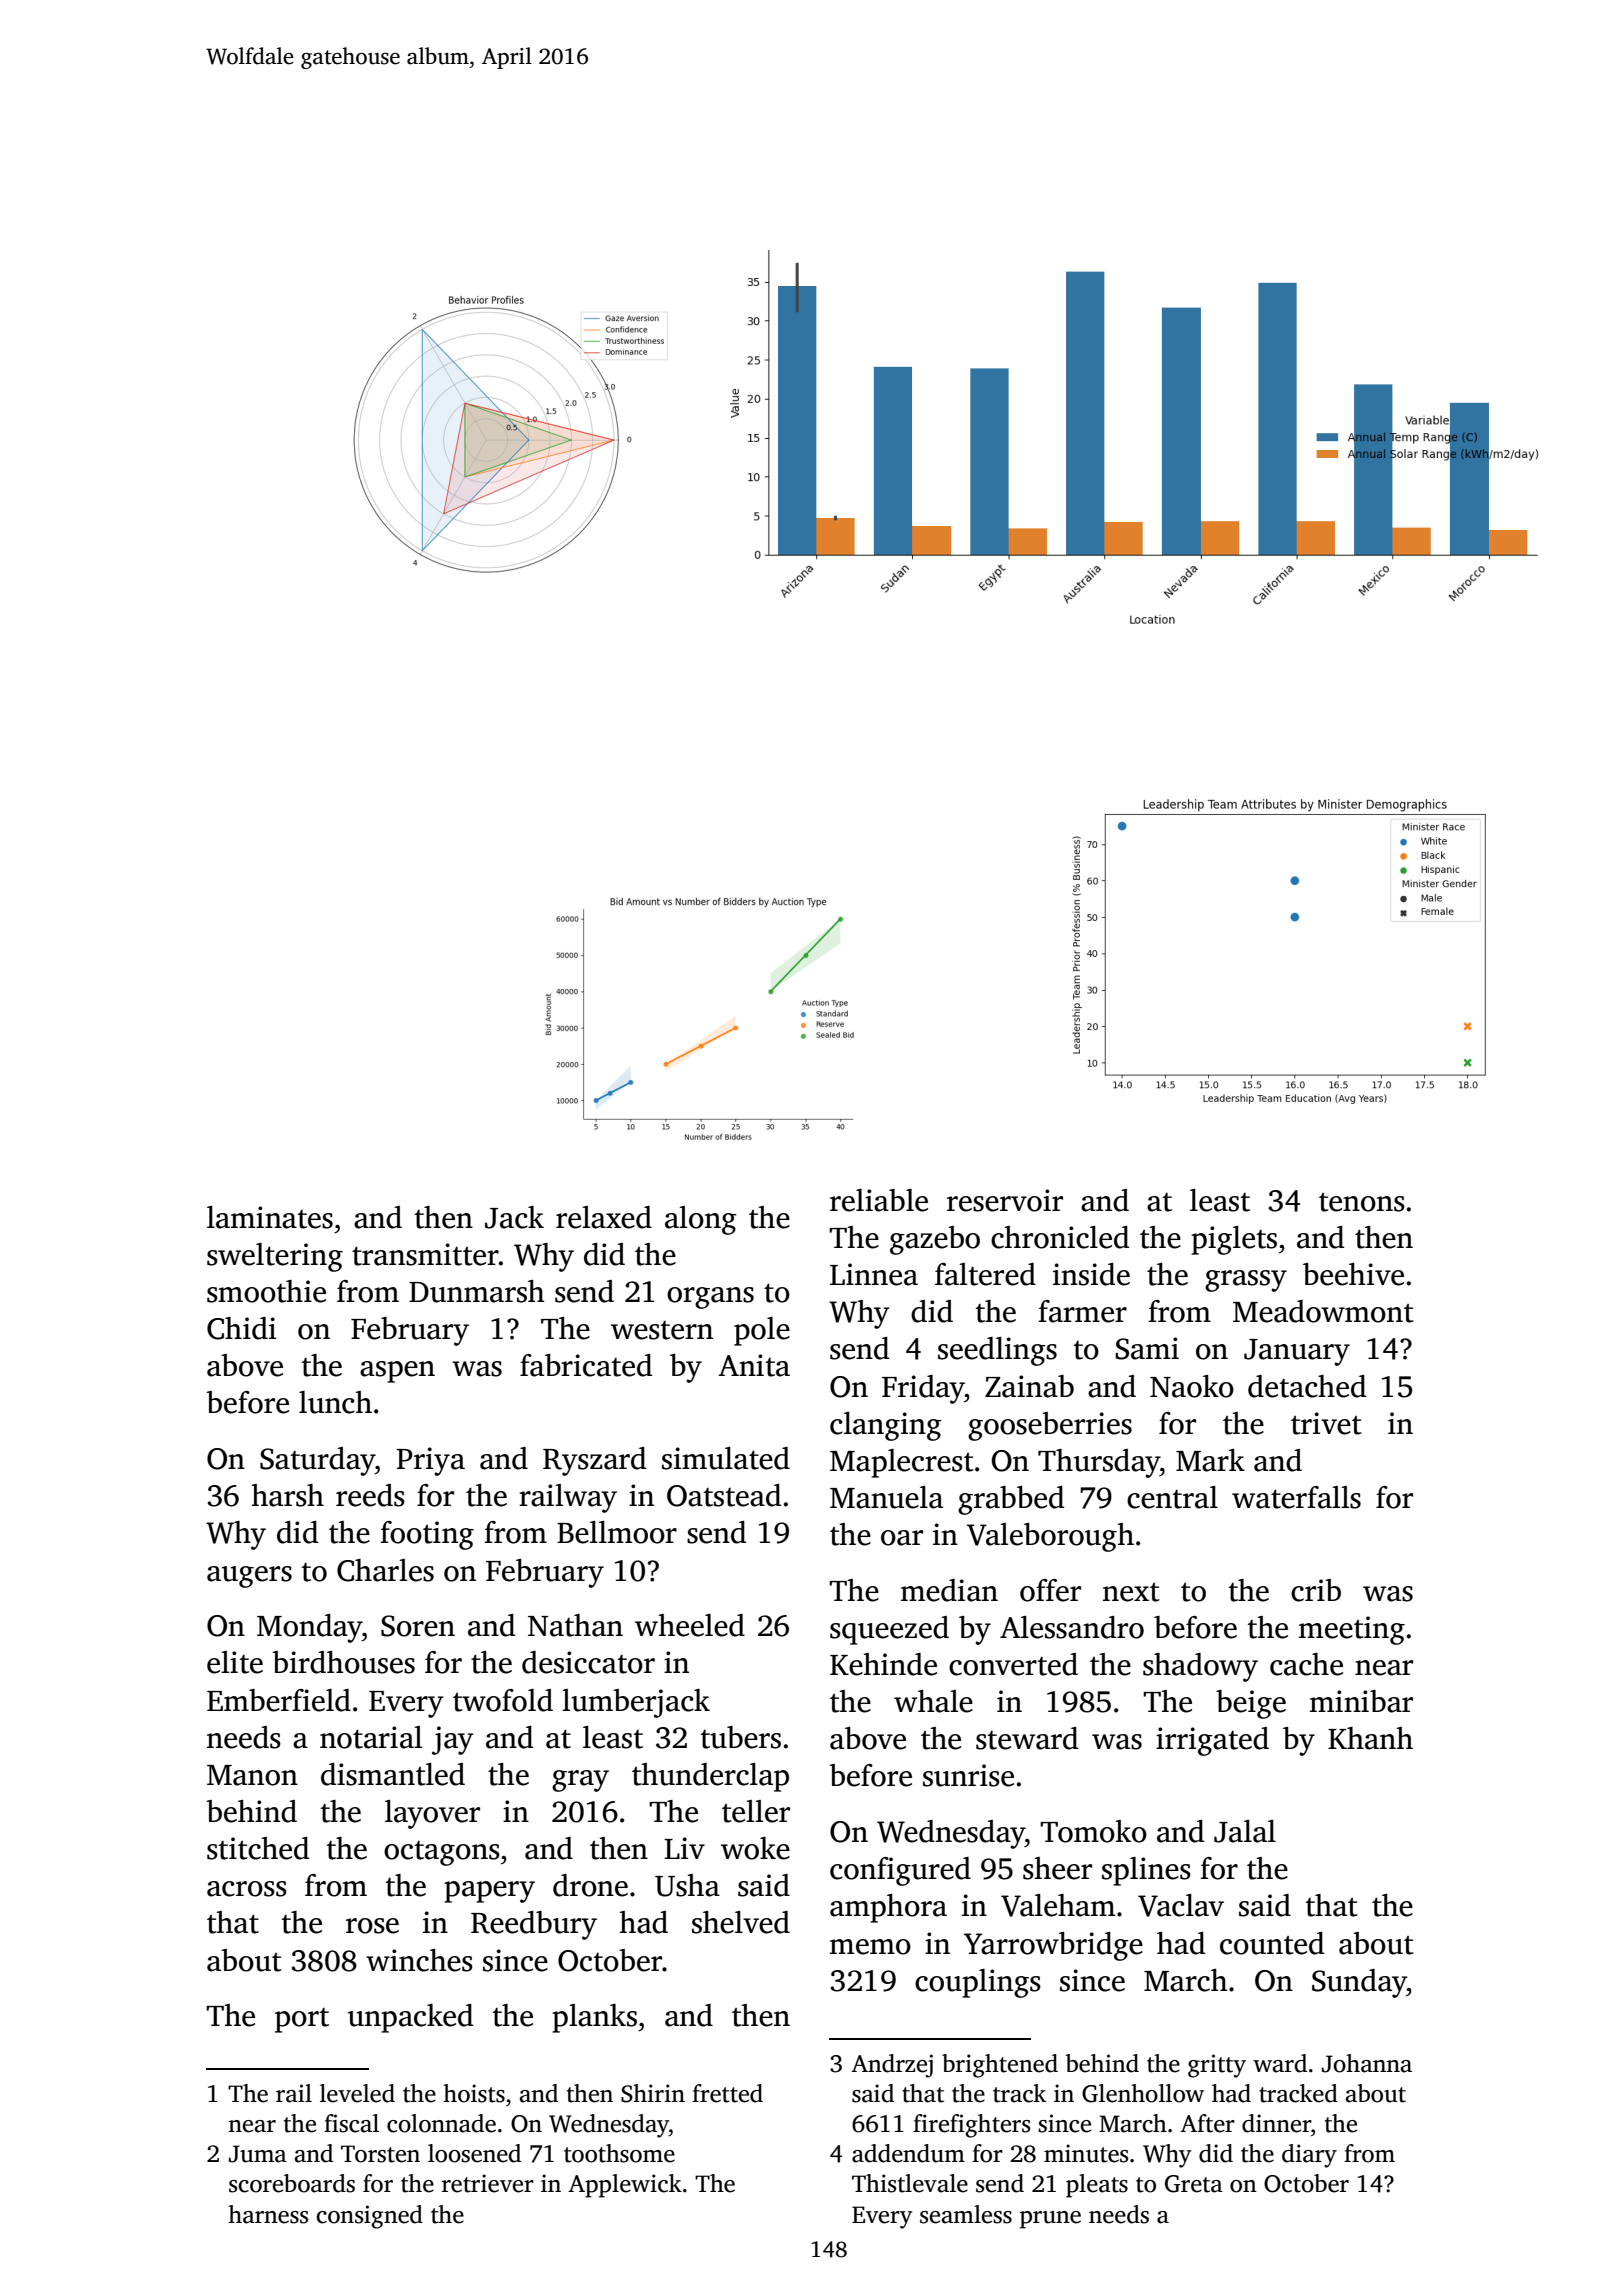  What do you see at coordinates (369, 2217) in the screenshot?
I see `consigned` at bounding box center [369, 2217].
